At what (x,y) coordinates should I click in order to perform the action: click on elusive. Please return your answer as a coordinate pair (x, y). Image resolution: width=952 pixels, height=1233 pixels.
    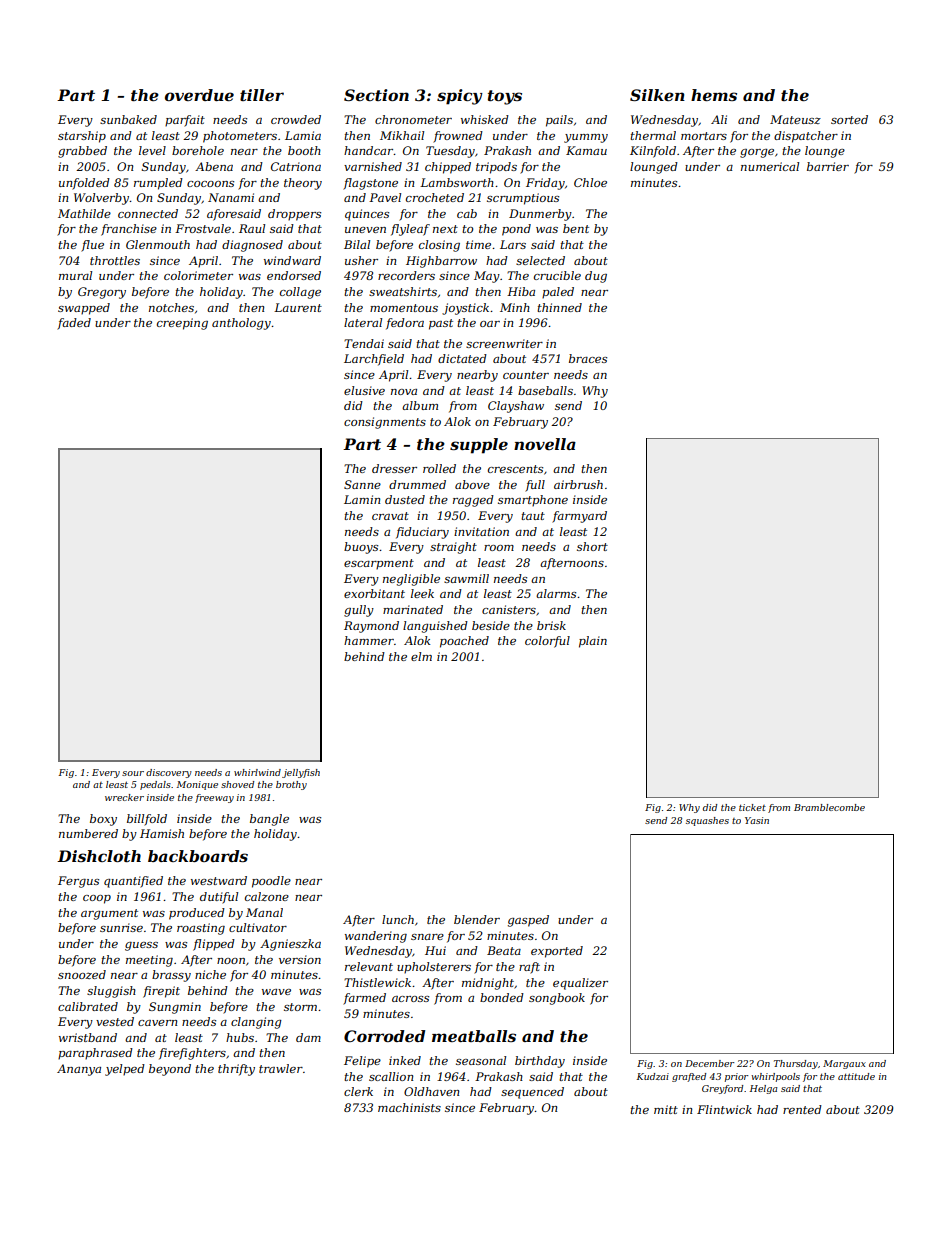
    Looking at the image, I should click on (364, 390).
